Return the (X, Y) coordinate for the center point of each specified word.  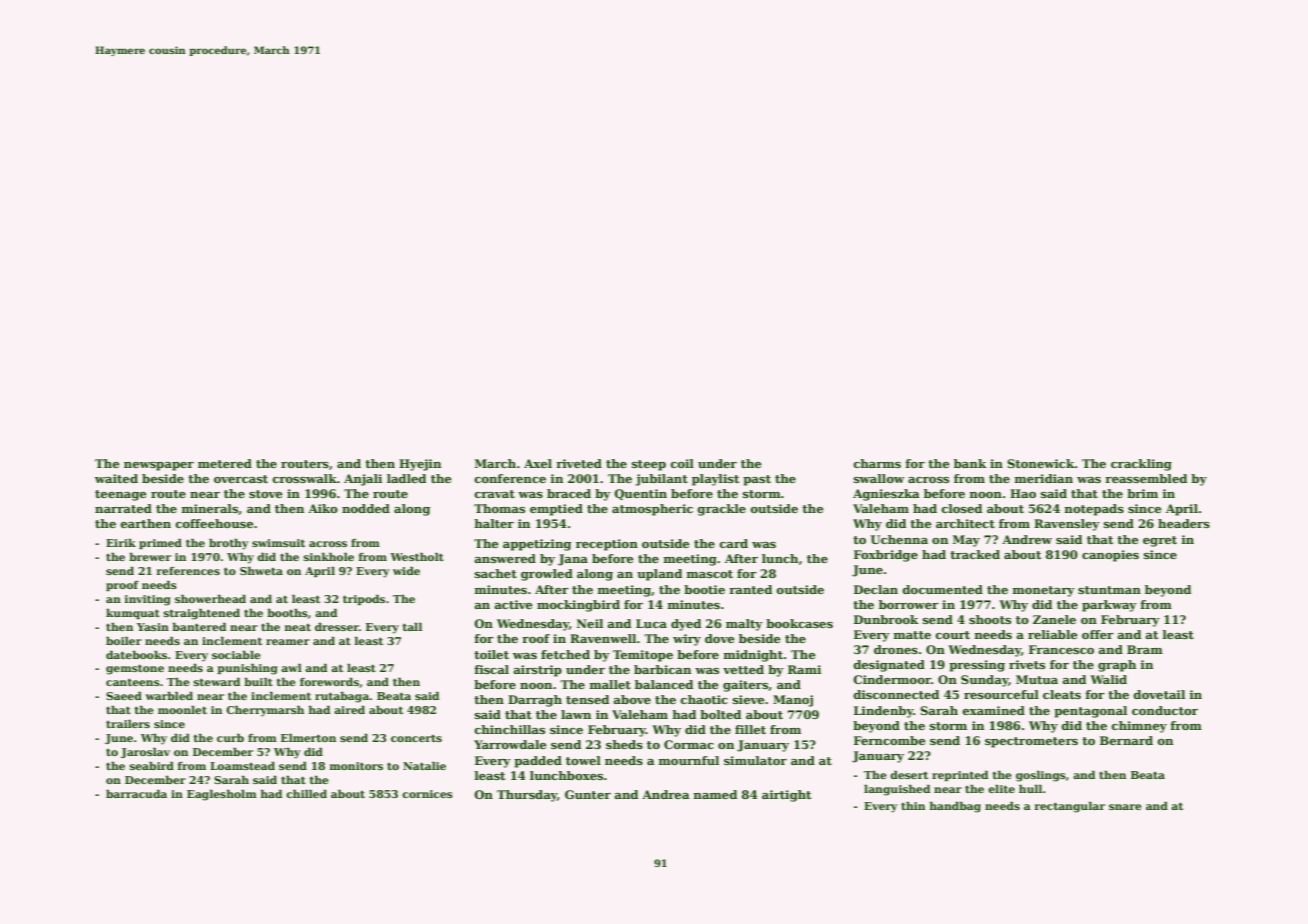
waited (116, 478)
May (966, 541)
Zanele (1054, 619)
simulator (755, 760)
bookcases (799, 623)
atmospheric (652, 510)
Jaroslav (145, 753)
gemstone (135, 670)
